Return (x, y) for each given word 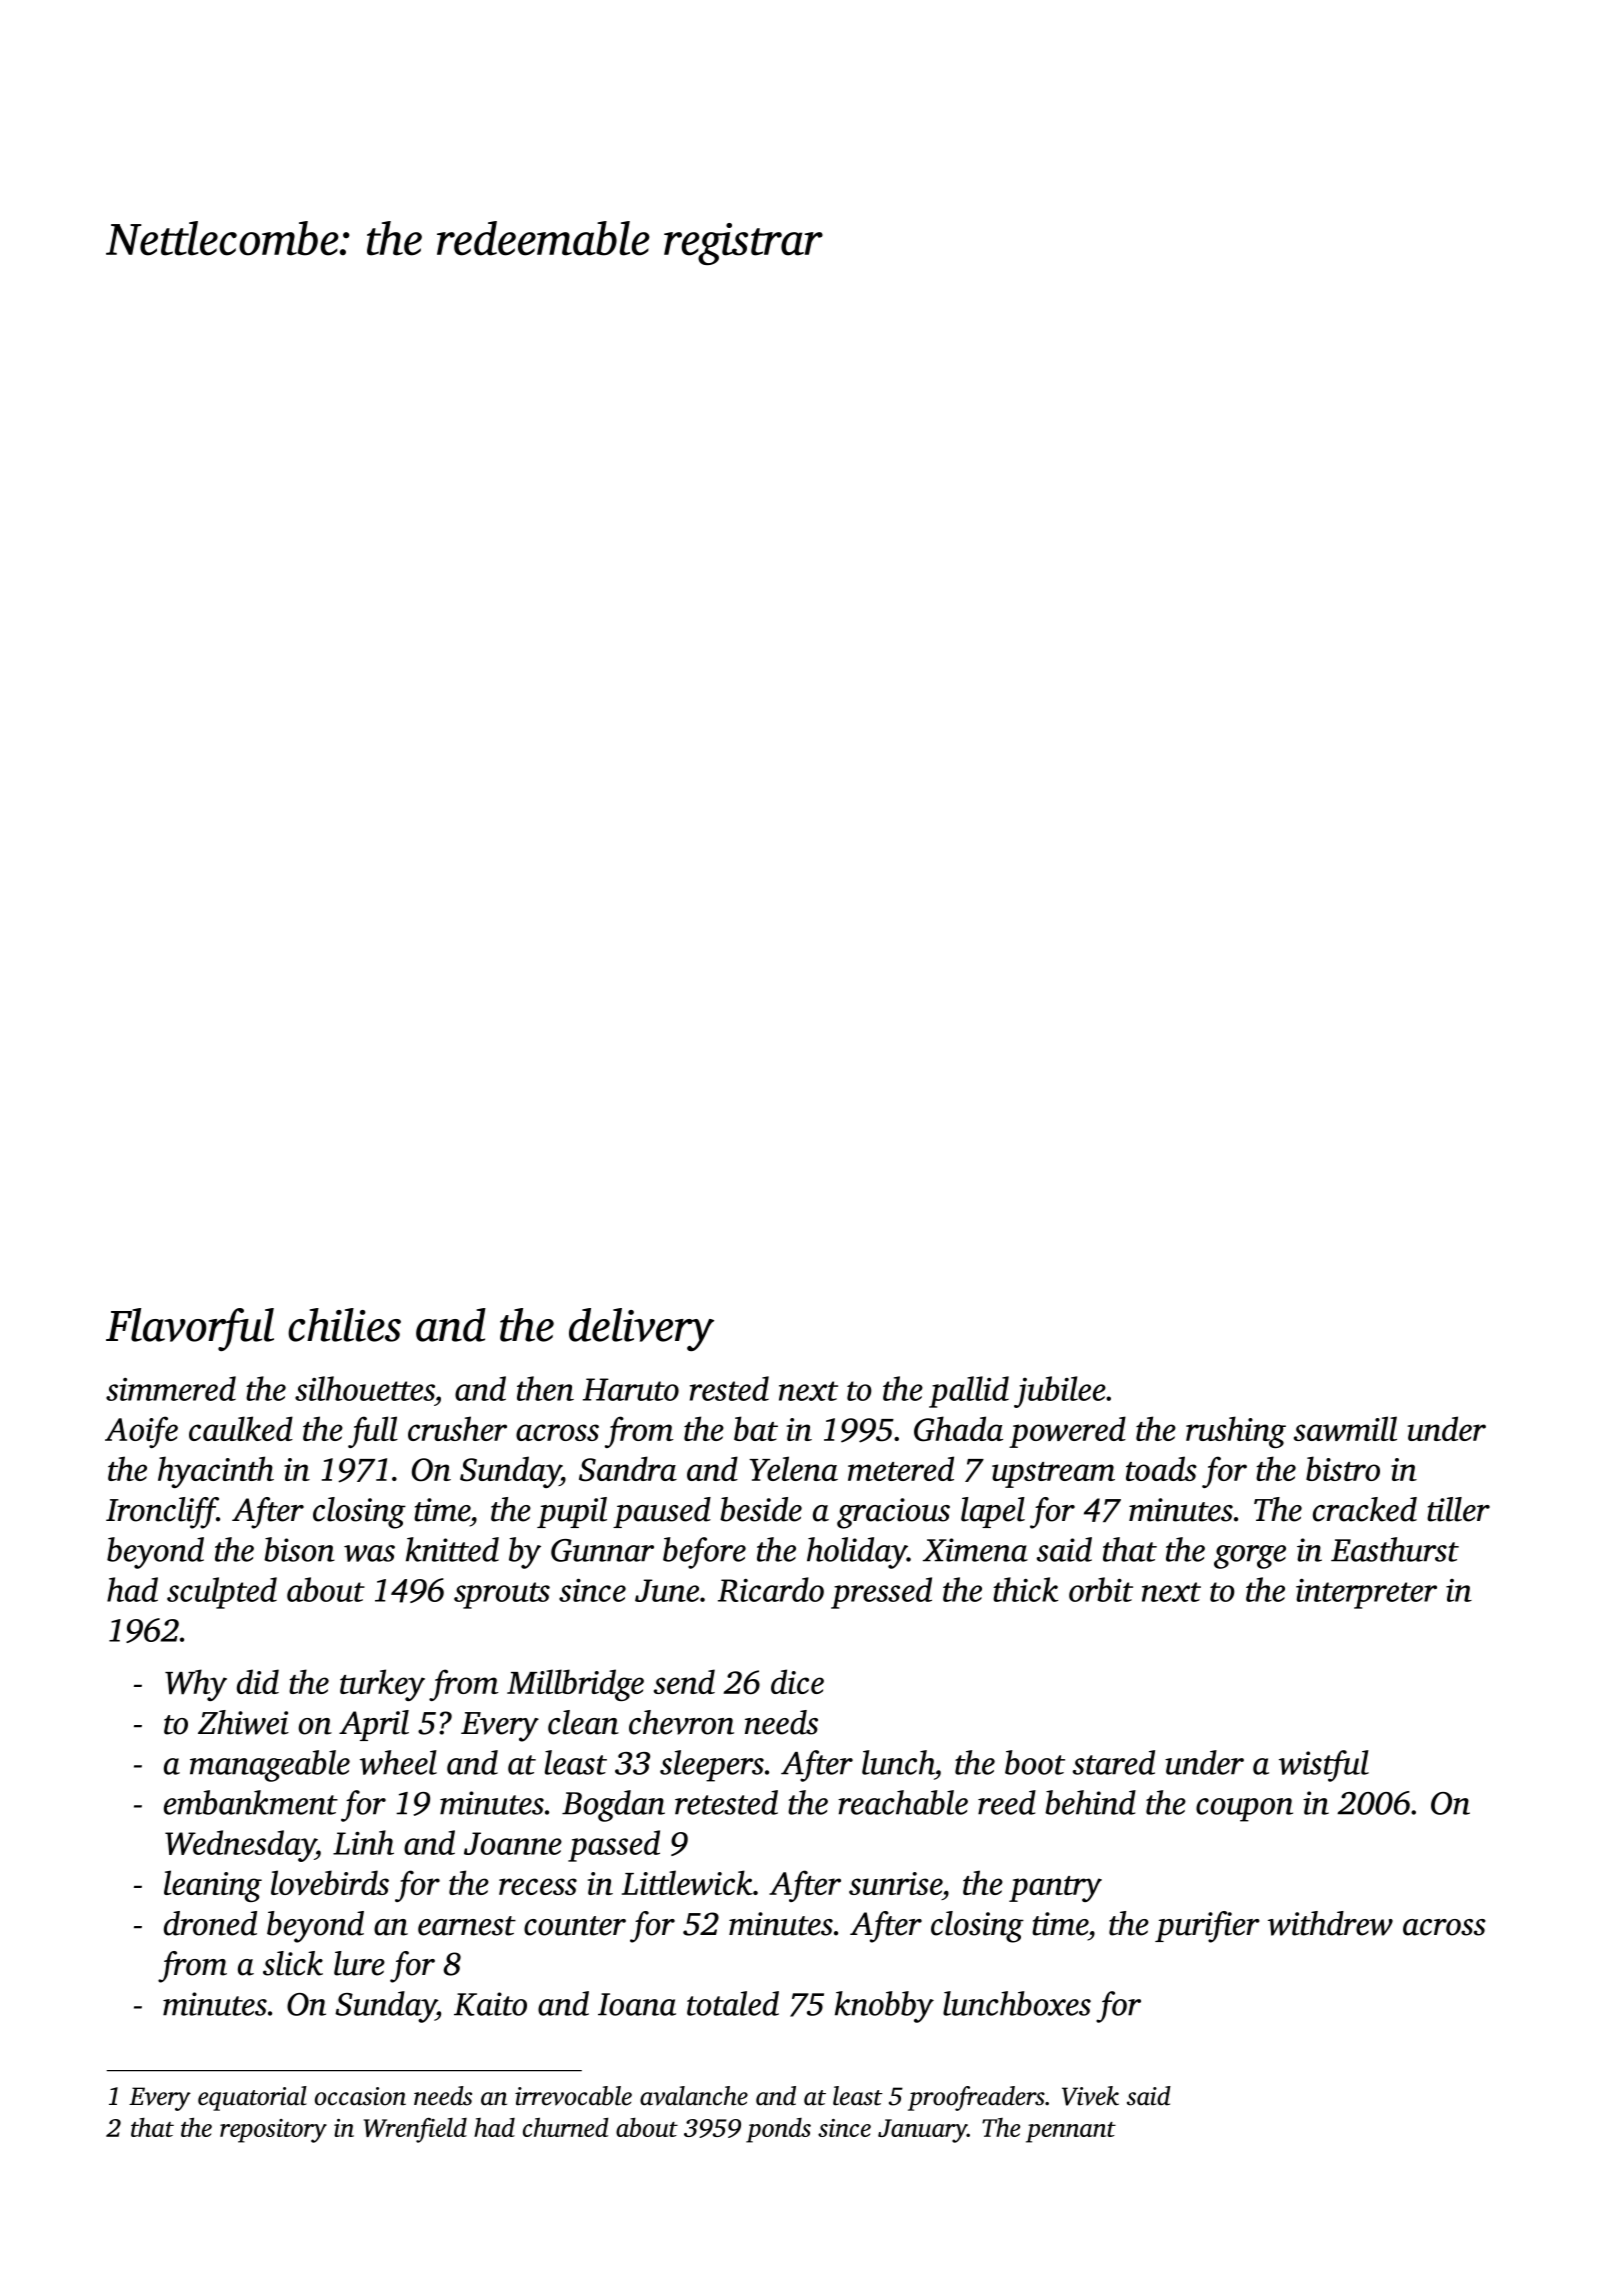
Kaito (490, 2004)
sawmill (1345, 1428)
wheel (398, 1762)
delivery (641, 1329)
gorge (1250, 1557)
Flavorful (190, 1329)
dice (797, 1681)
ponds (778, 2130)
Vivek (1090, 2096)
